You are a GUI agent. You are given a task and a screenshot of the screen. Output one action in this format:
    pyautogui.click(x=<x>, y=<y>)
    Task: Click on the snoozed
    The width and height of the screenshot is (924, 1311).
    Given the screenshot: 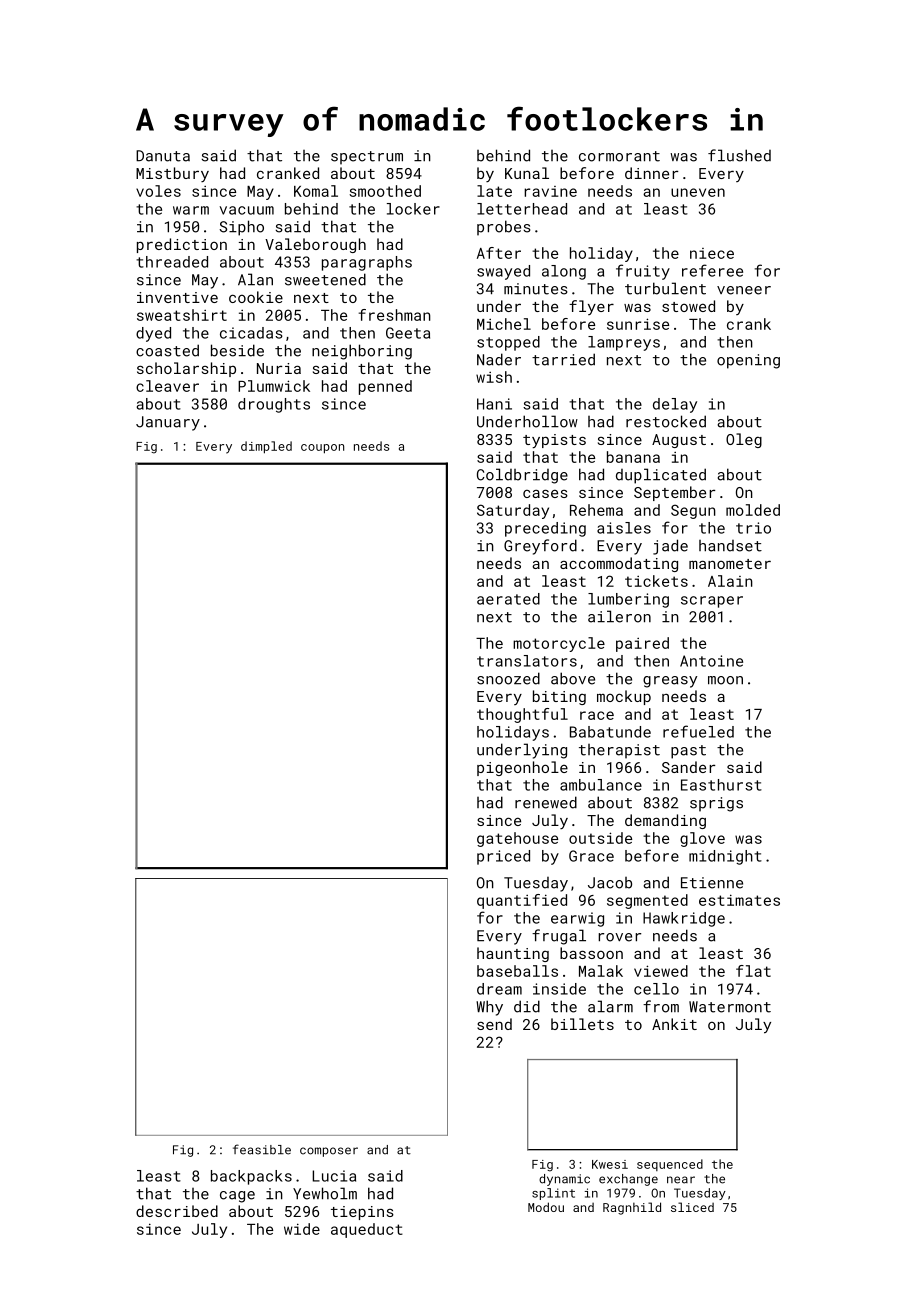 What is the action you would take?
    pyautogui.click(x=508, y=678)
